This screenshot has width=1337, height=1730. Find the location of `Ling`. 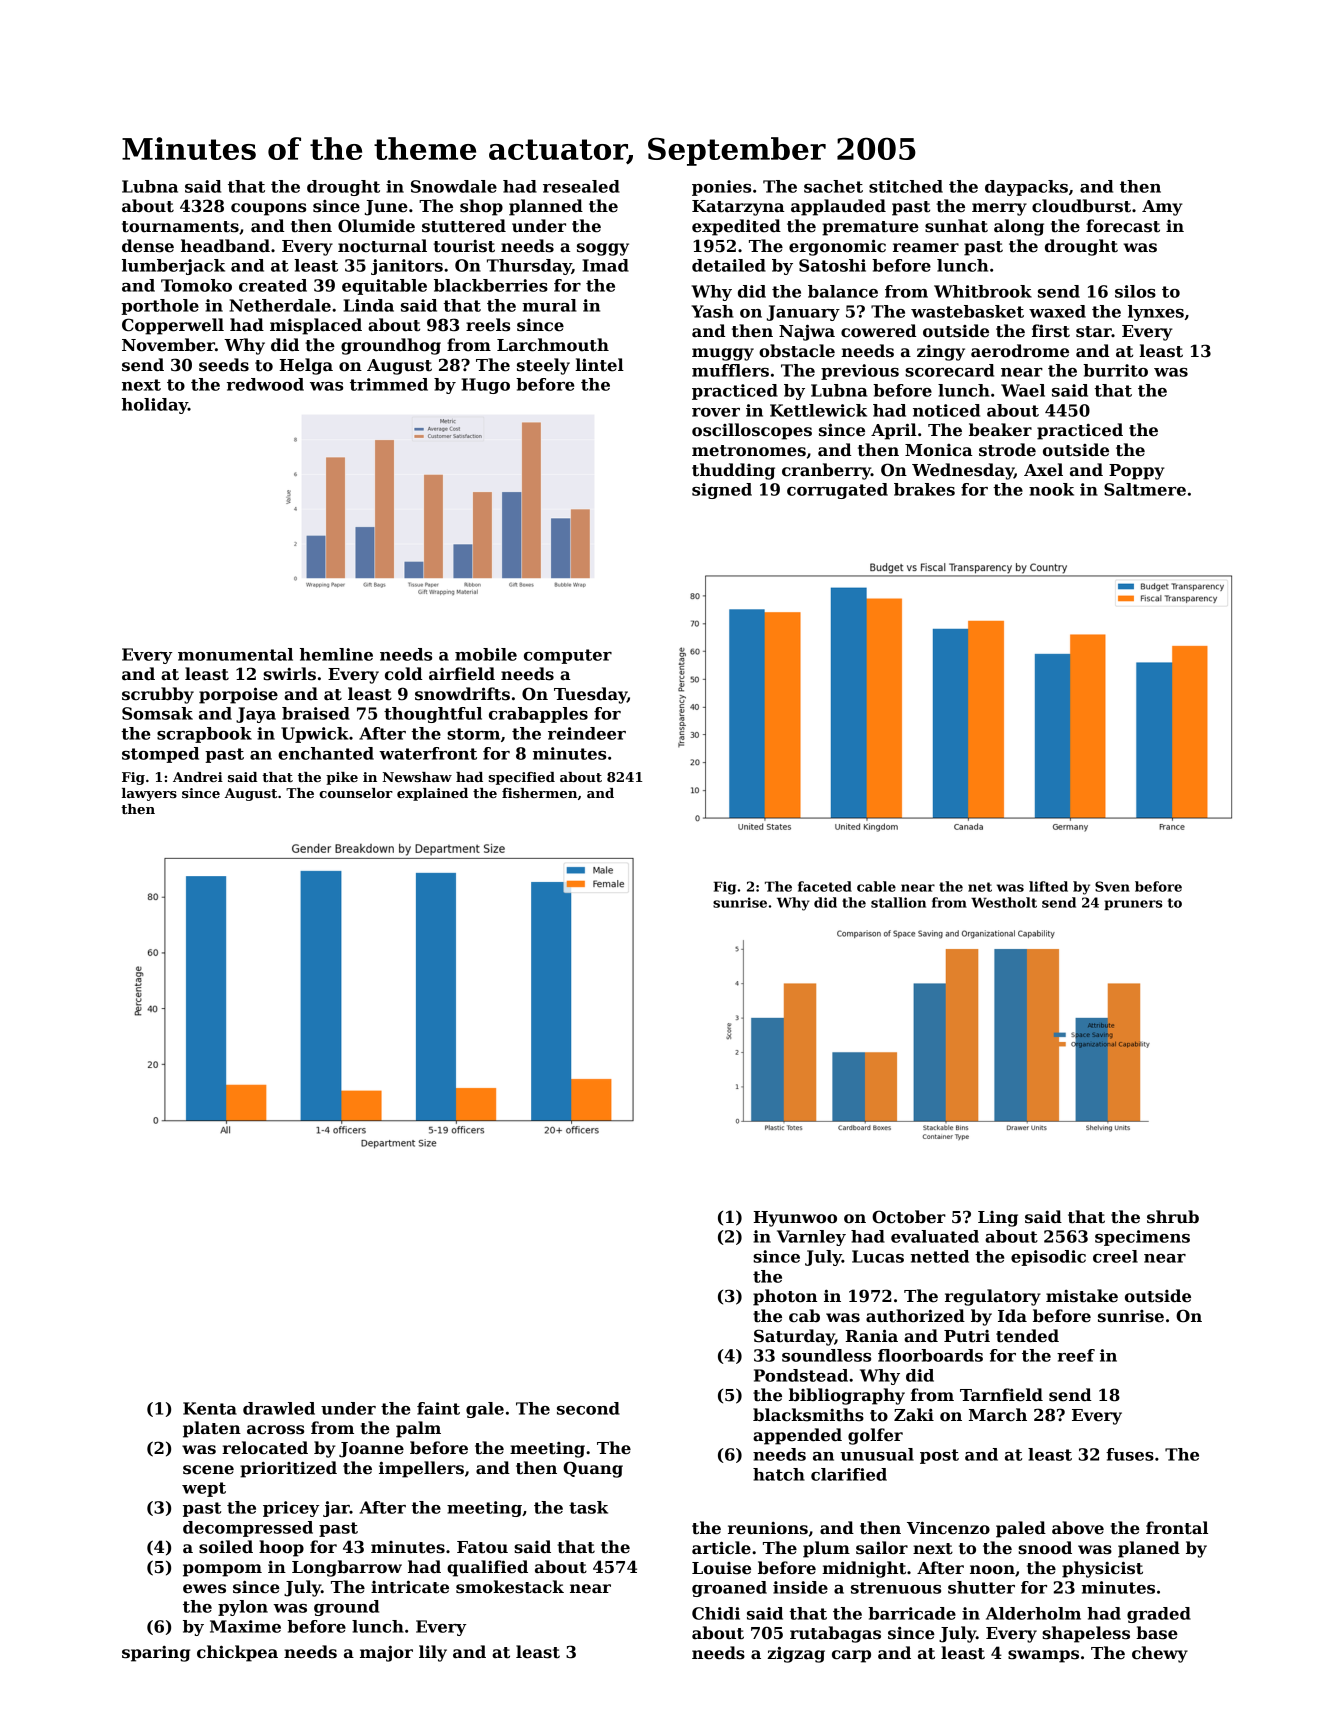

Ling is located at coordinates (998, 1219).
